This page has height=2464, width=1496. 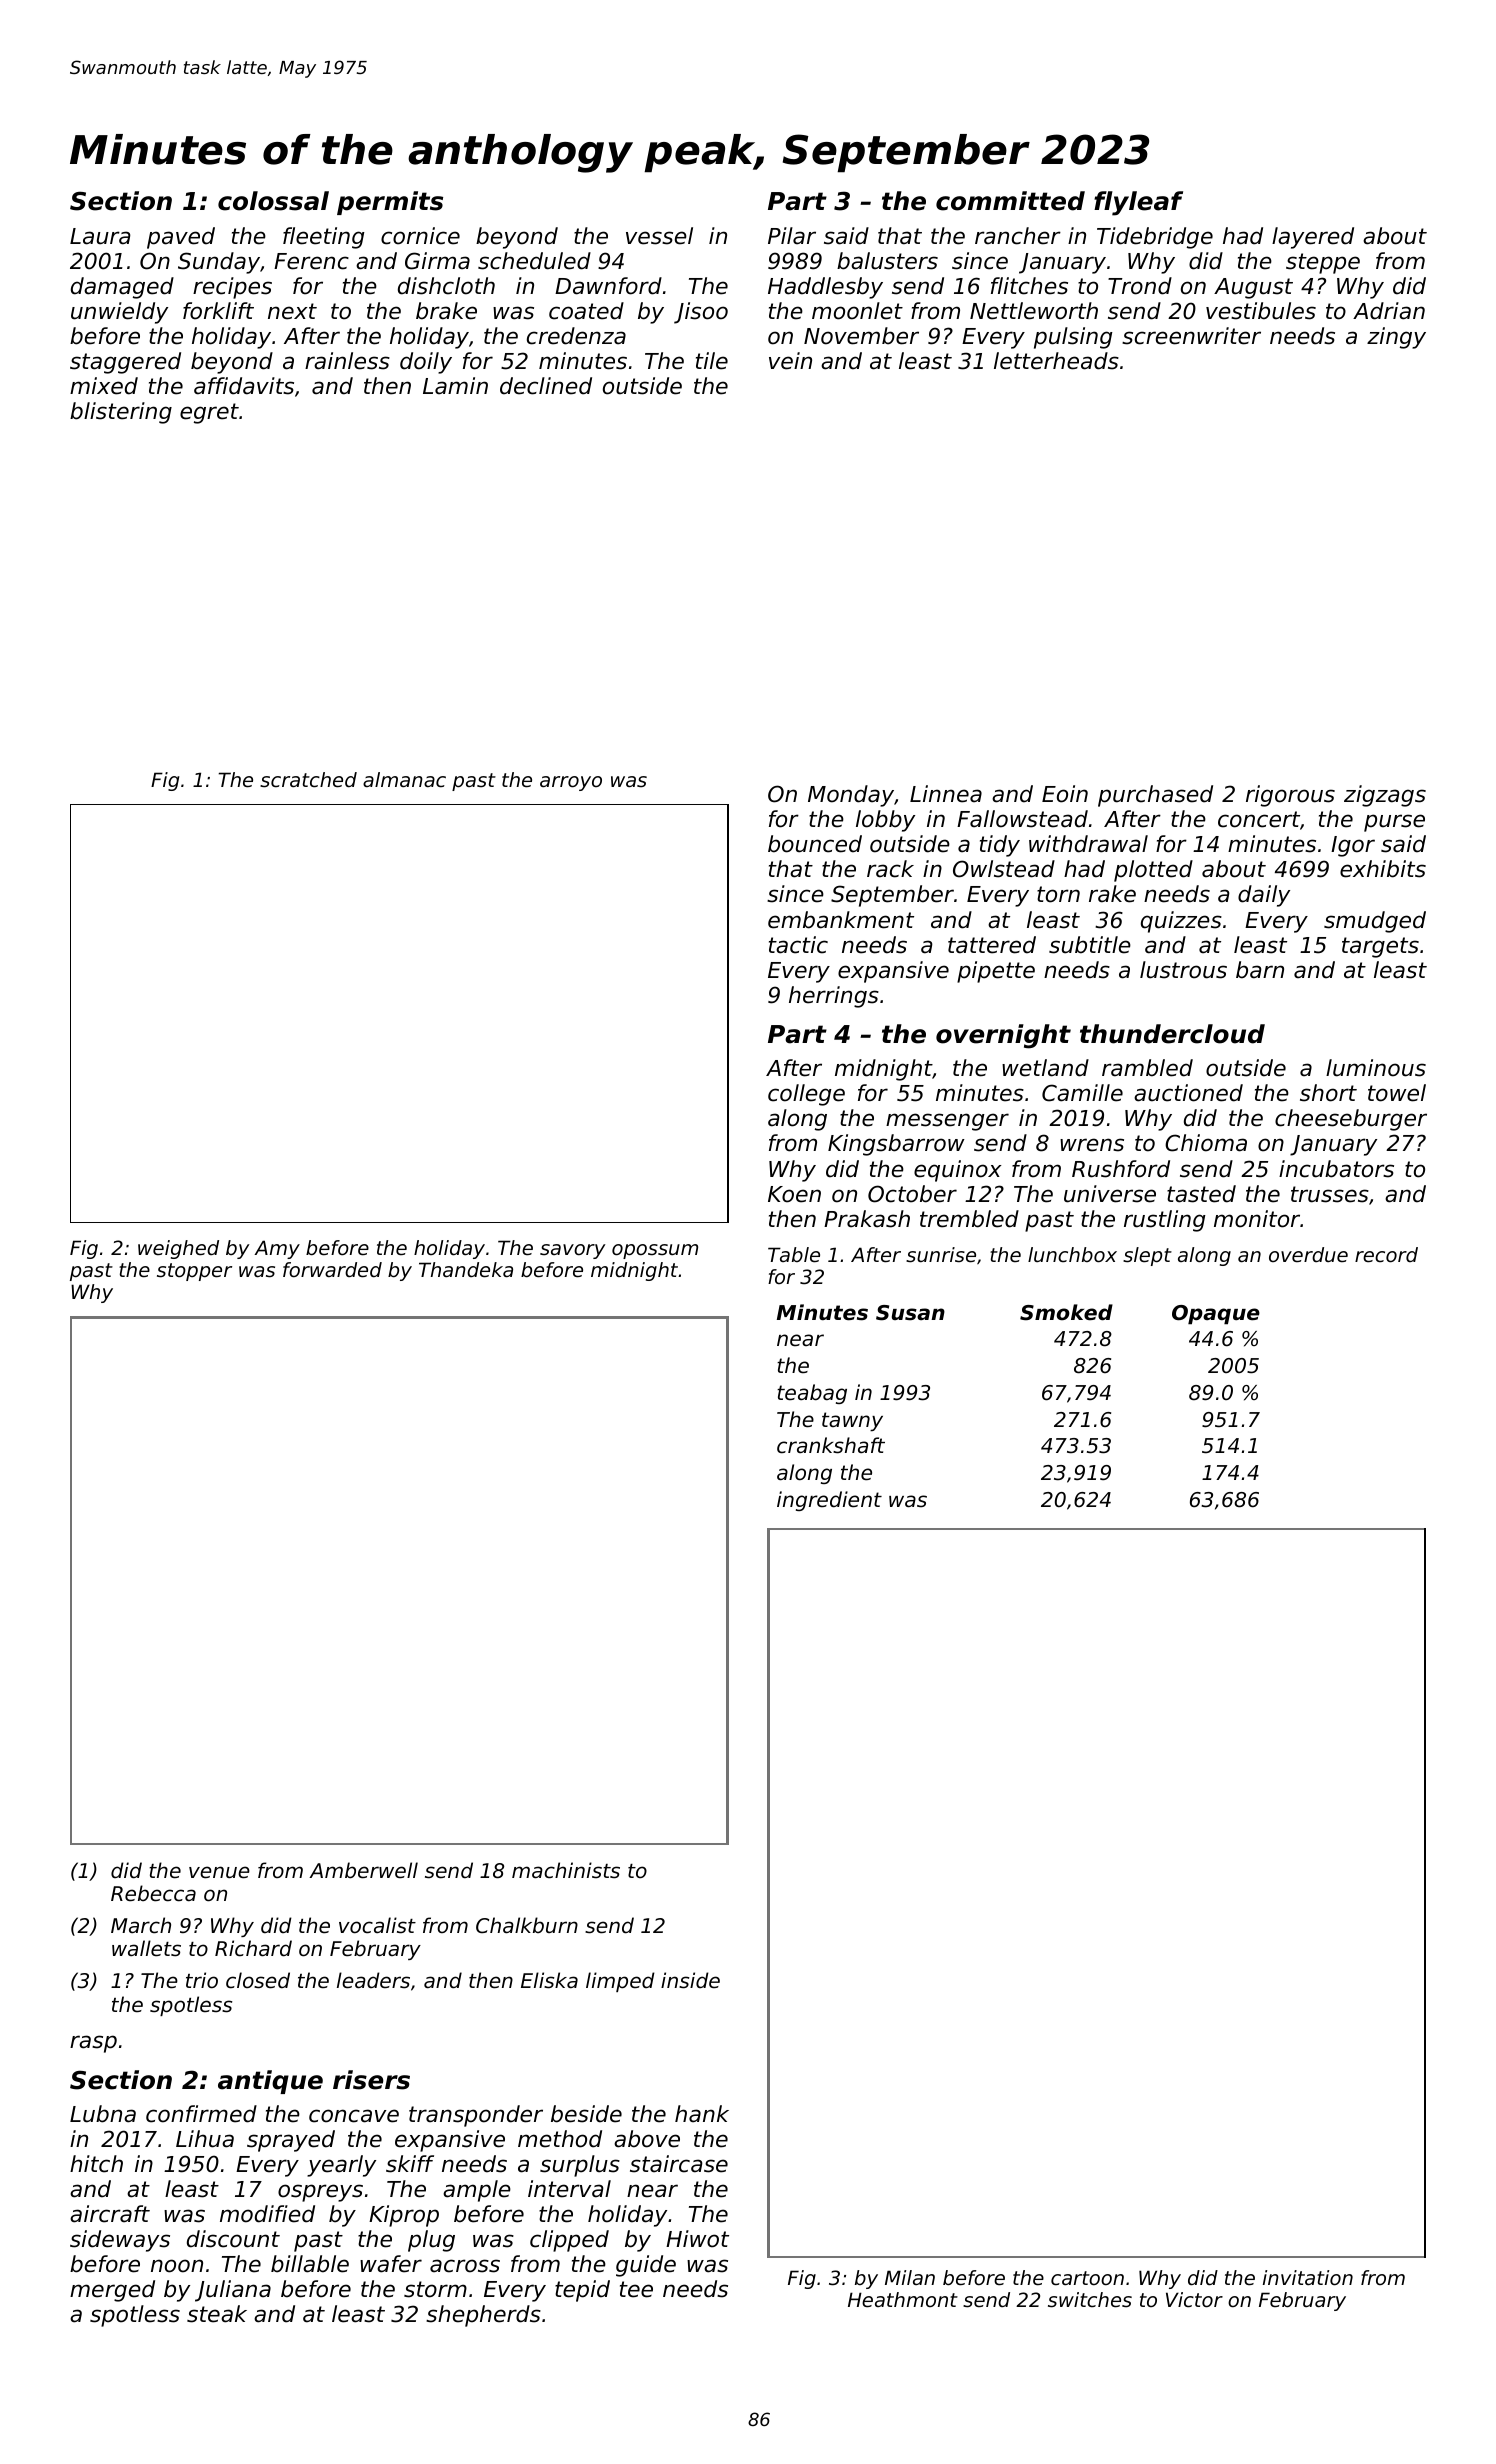 What do you see at coordinates (992, 945) in the page?
I see `tattered` at bounding box center [992, 945].
